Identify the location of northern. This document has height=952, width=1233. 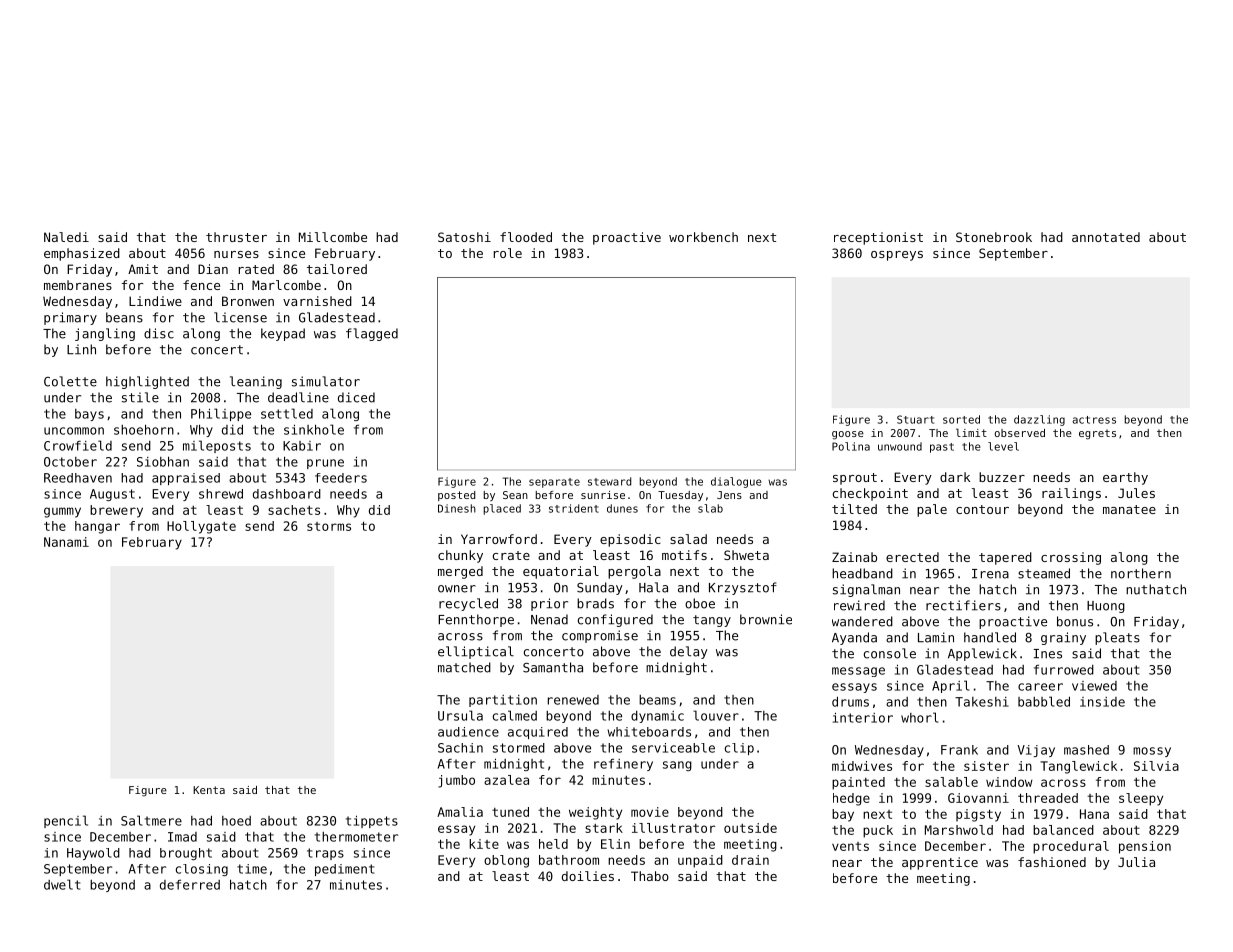
(1141, 573).
